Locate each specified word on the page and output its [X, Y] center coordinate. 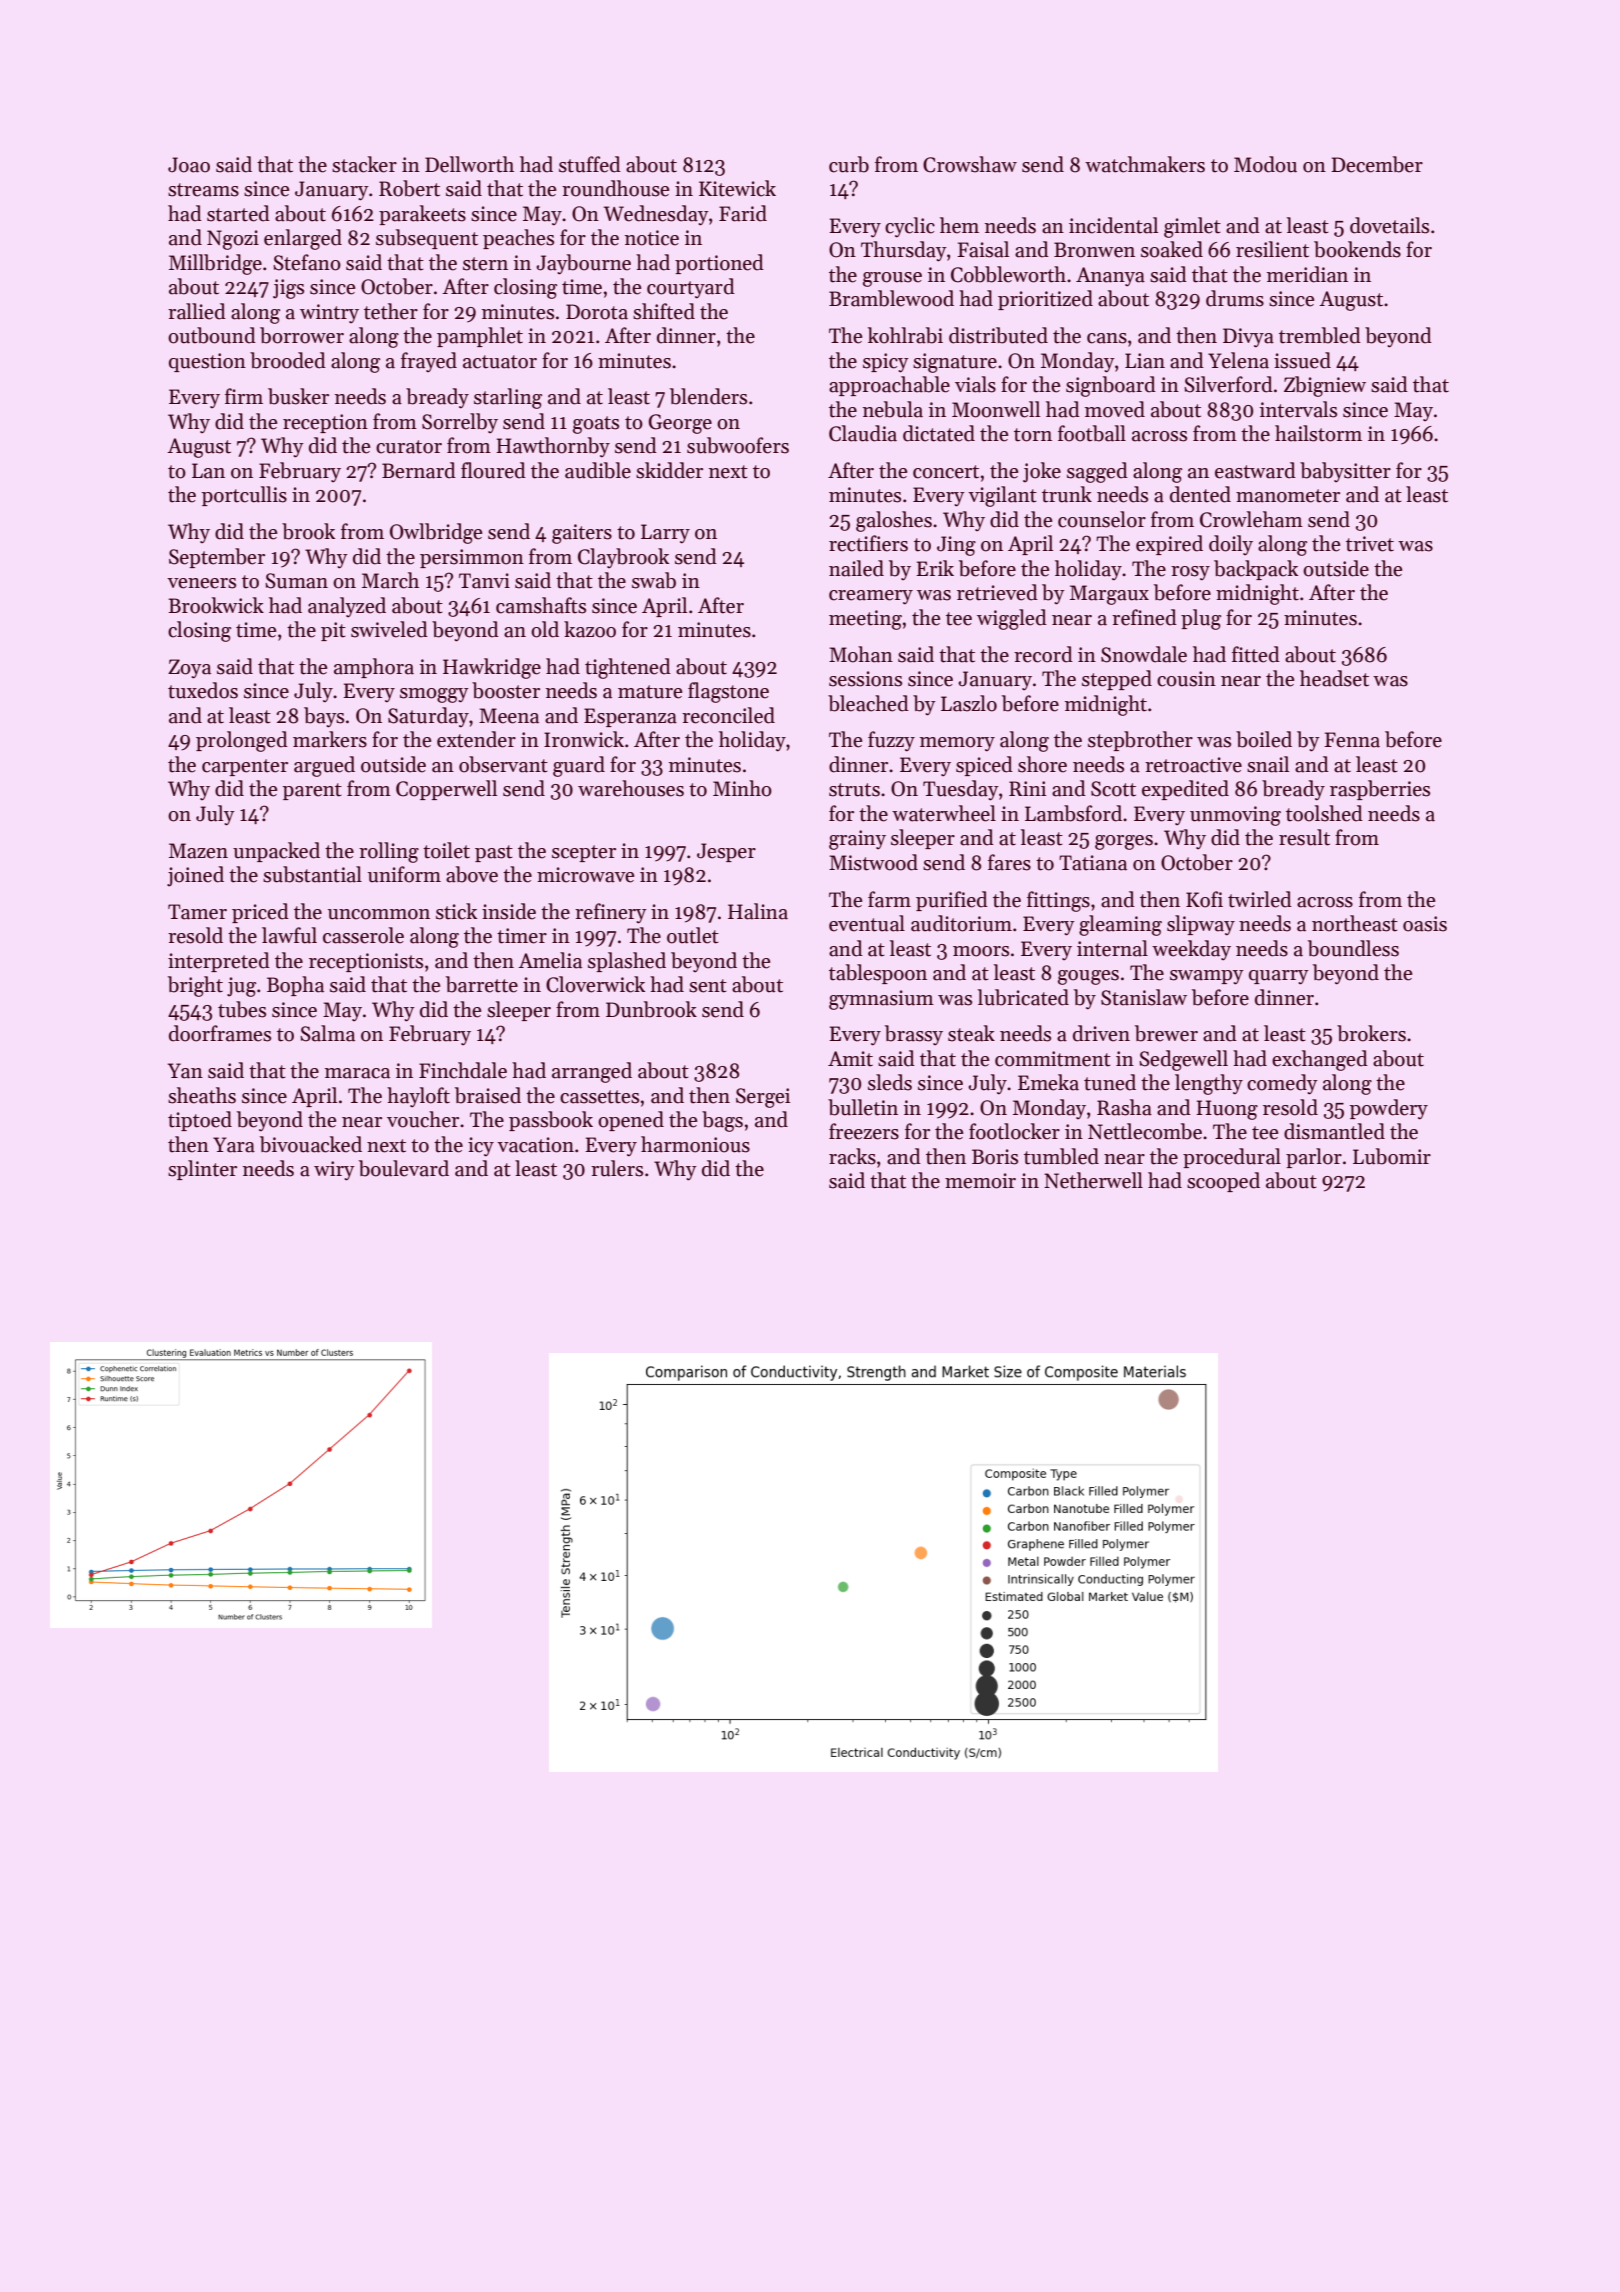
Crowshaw [970, 164]
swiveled [389, 629]
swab [654, 580]
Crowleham [1251, 519]
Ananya [1110, 276]
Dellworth [469, 164]
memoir [980, 1181]
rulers [617, 1168]
